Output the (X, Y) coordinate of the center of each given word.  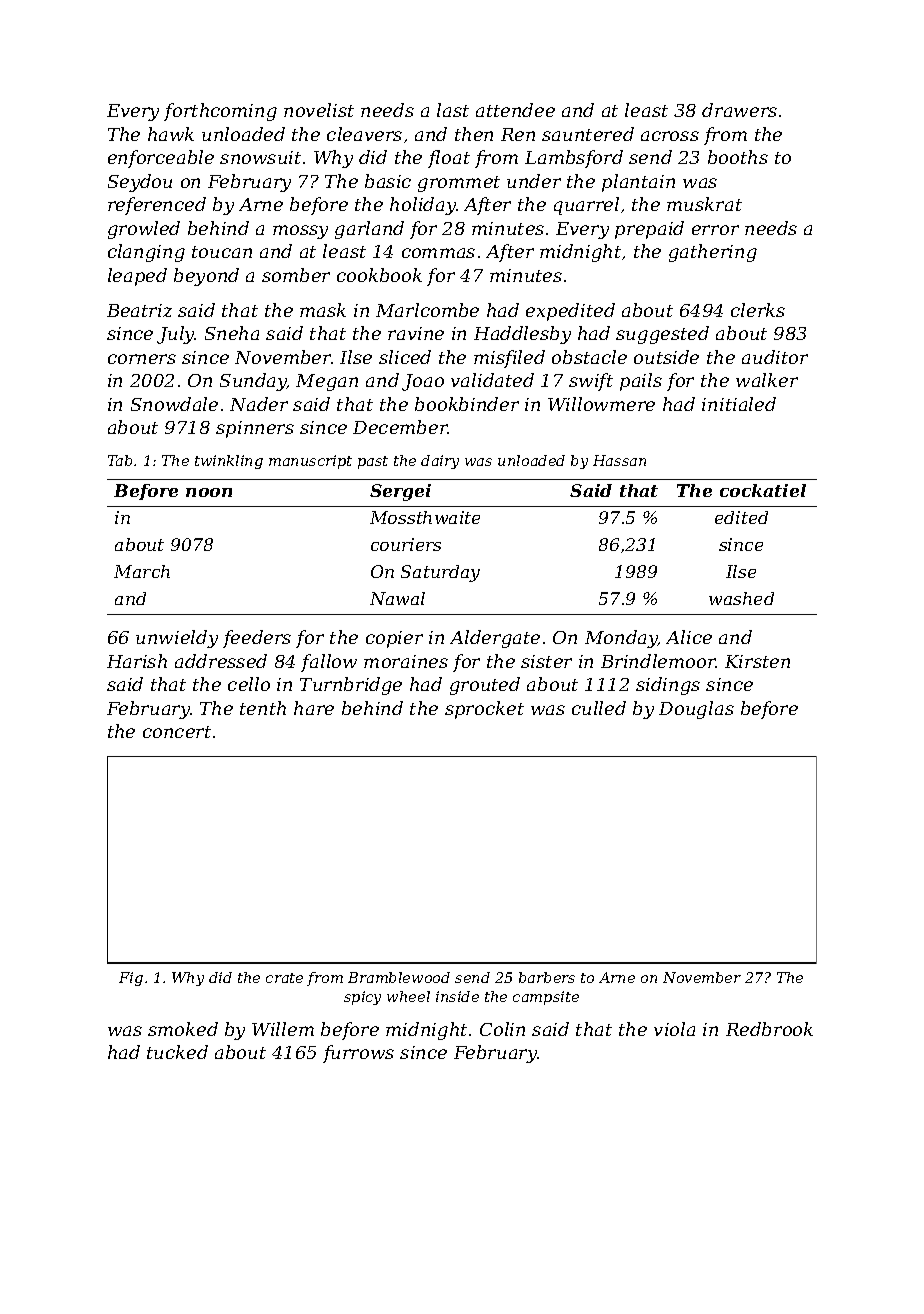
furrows (358, 1054)
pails (641, 382)
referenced (157, 206)
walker (767, 380)
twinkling (229, 462)
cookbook (379, 275)
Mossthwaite (425, 517)
